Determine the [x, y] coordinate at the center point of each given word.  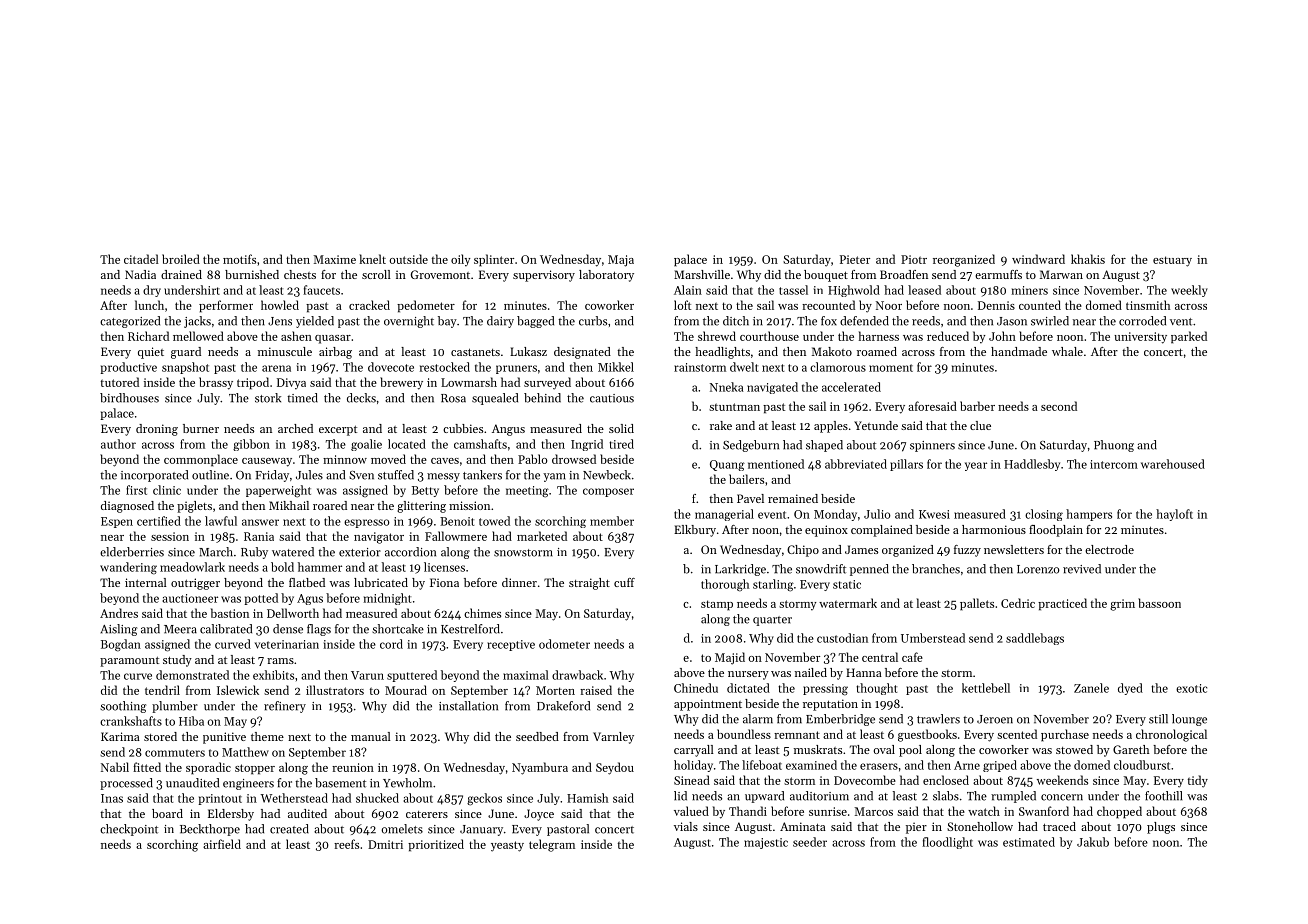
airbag [335, 353]
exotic [1191, 688]
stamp [717, 605]
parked [1189, 337]
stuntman [734, 407]
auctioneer [190, 598]
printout [220, 799]
